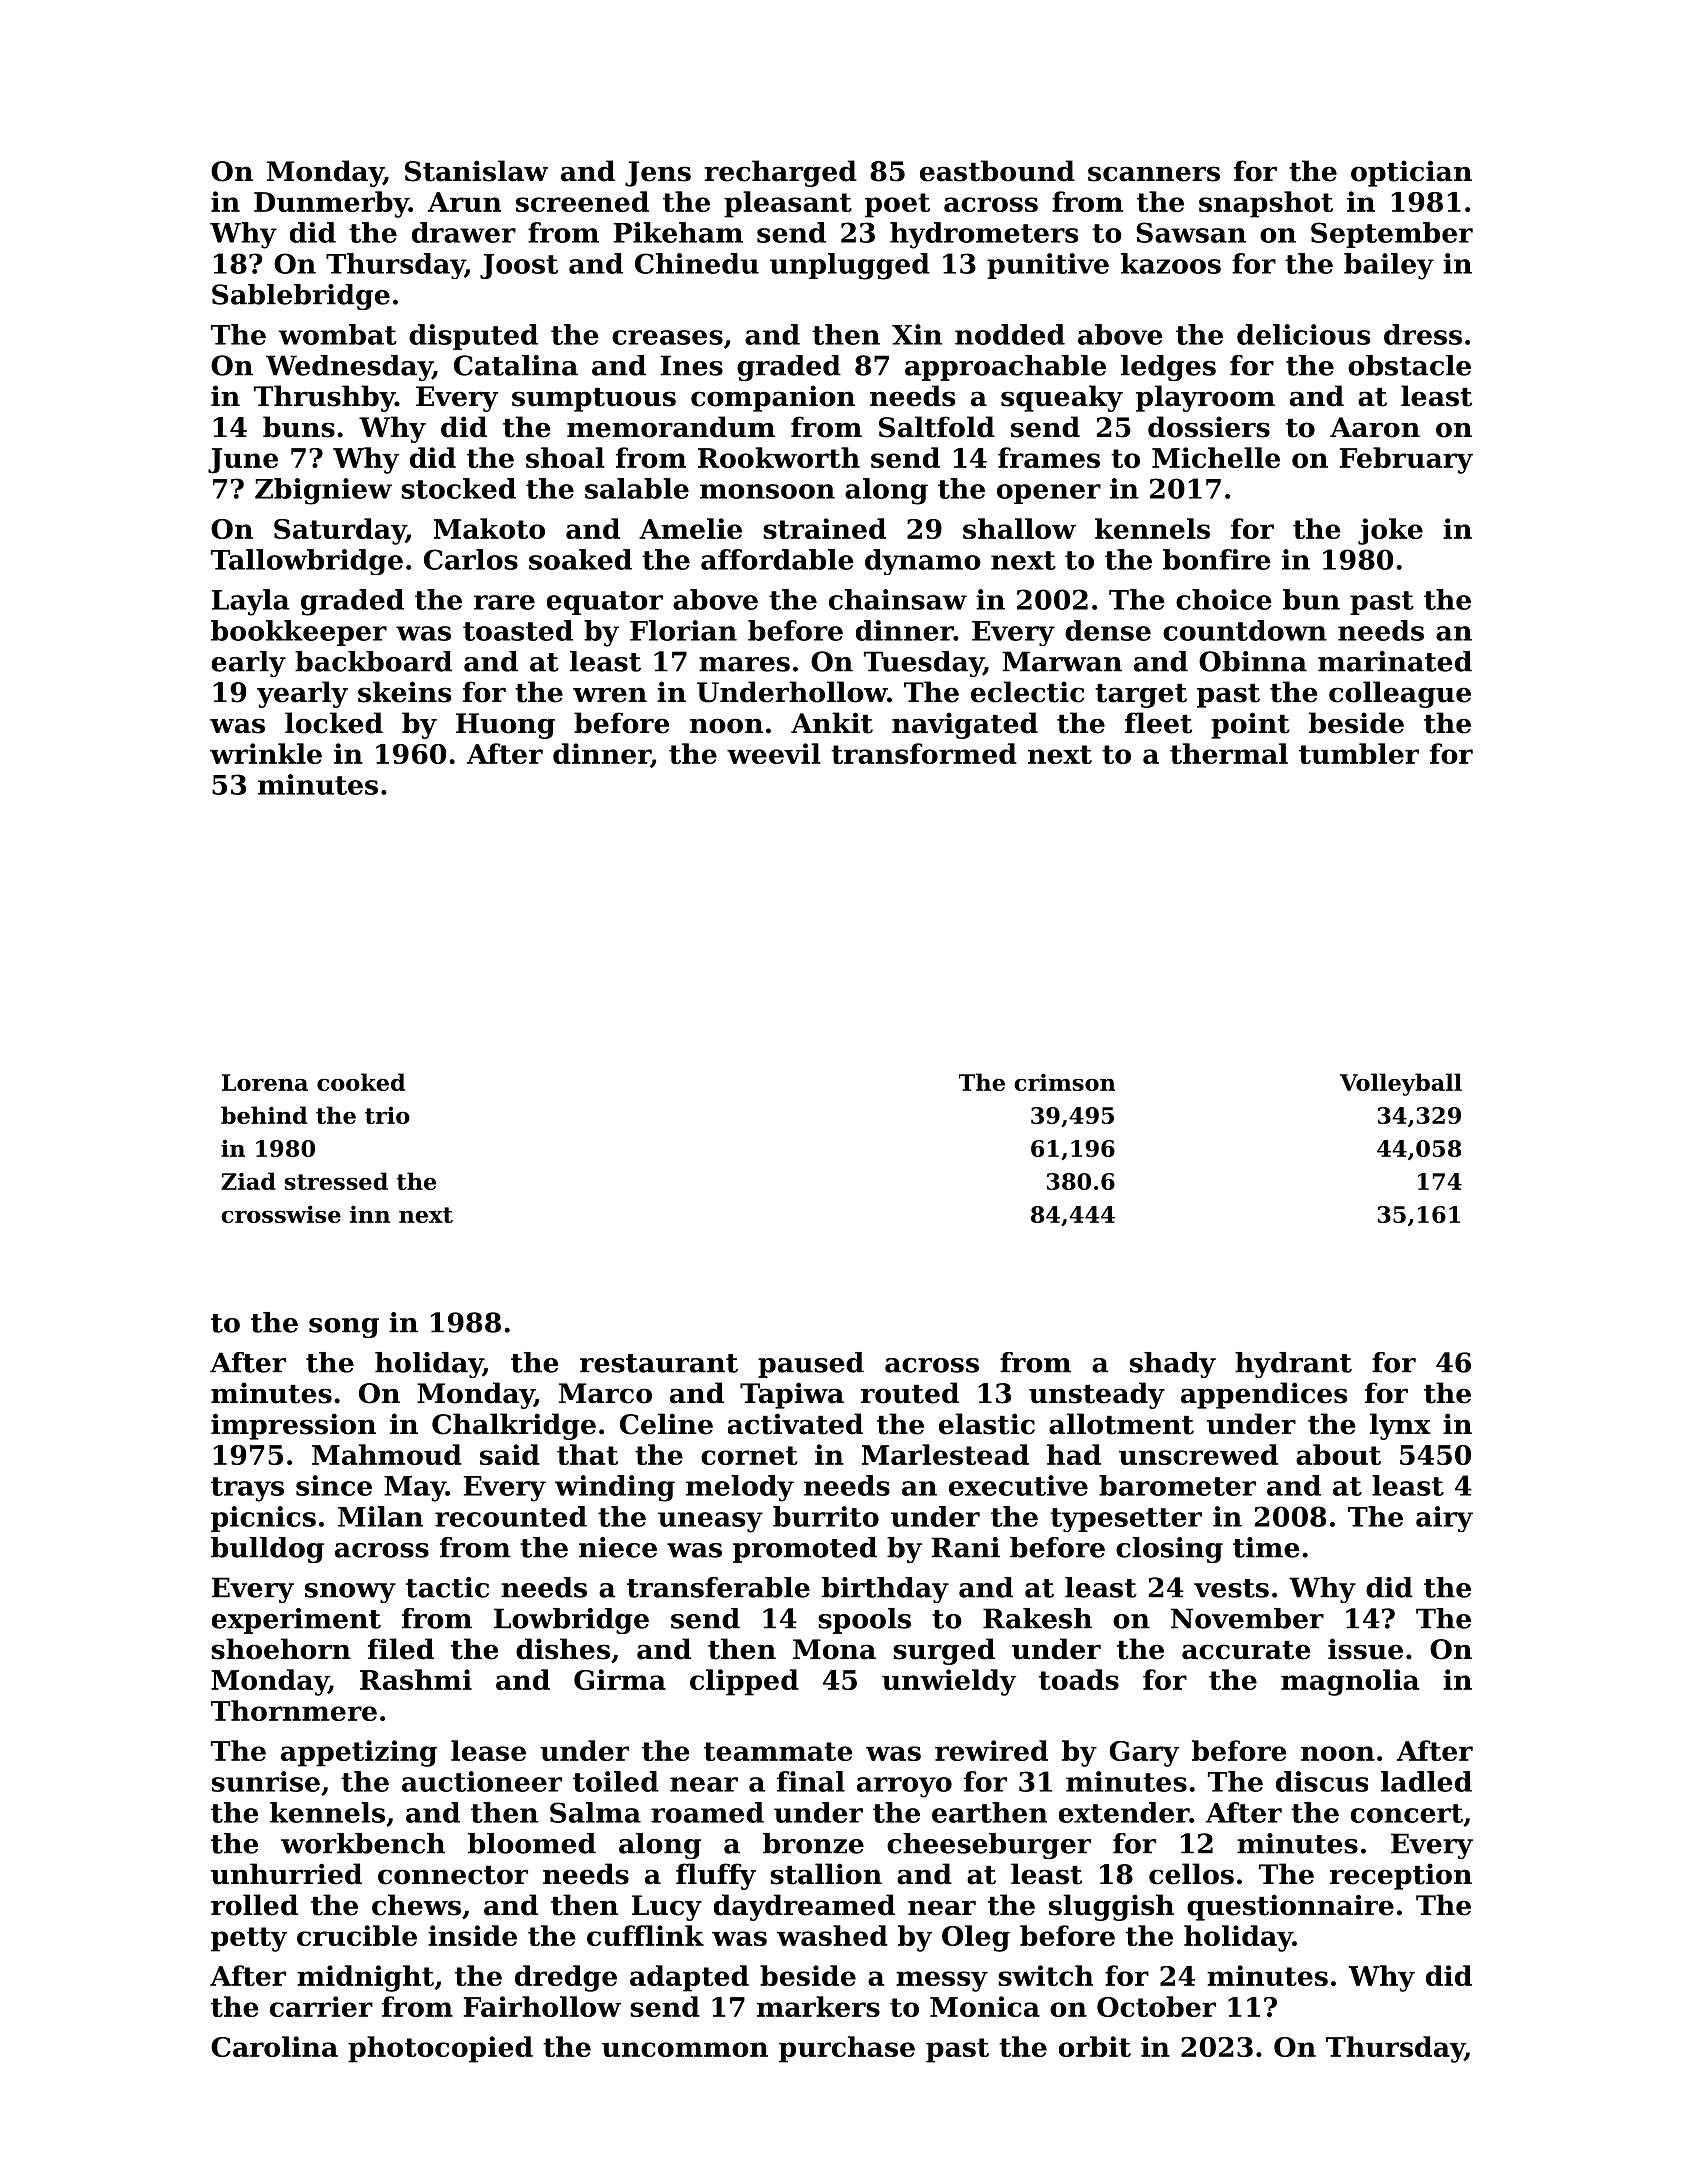 Image resolution: width=1683 pixels, height=2178 pixels. Describe the element at coordinates (334, 723) in the screenshot. I see `locked` at that location.
